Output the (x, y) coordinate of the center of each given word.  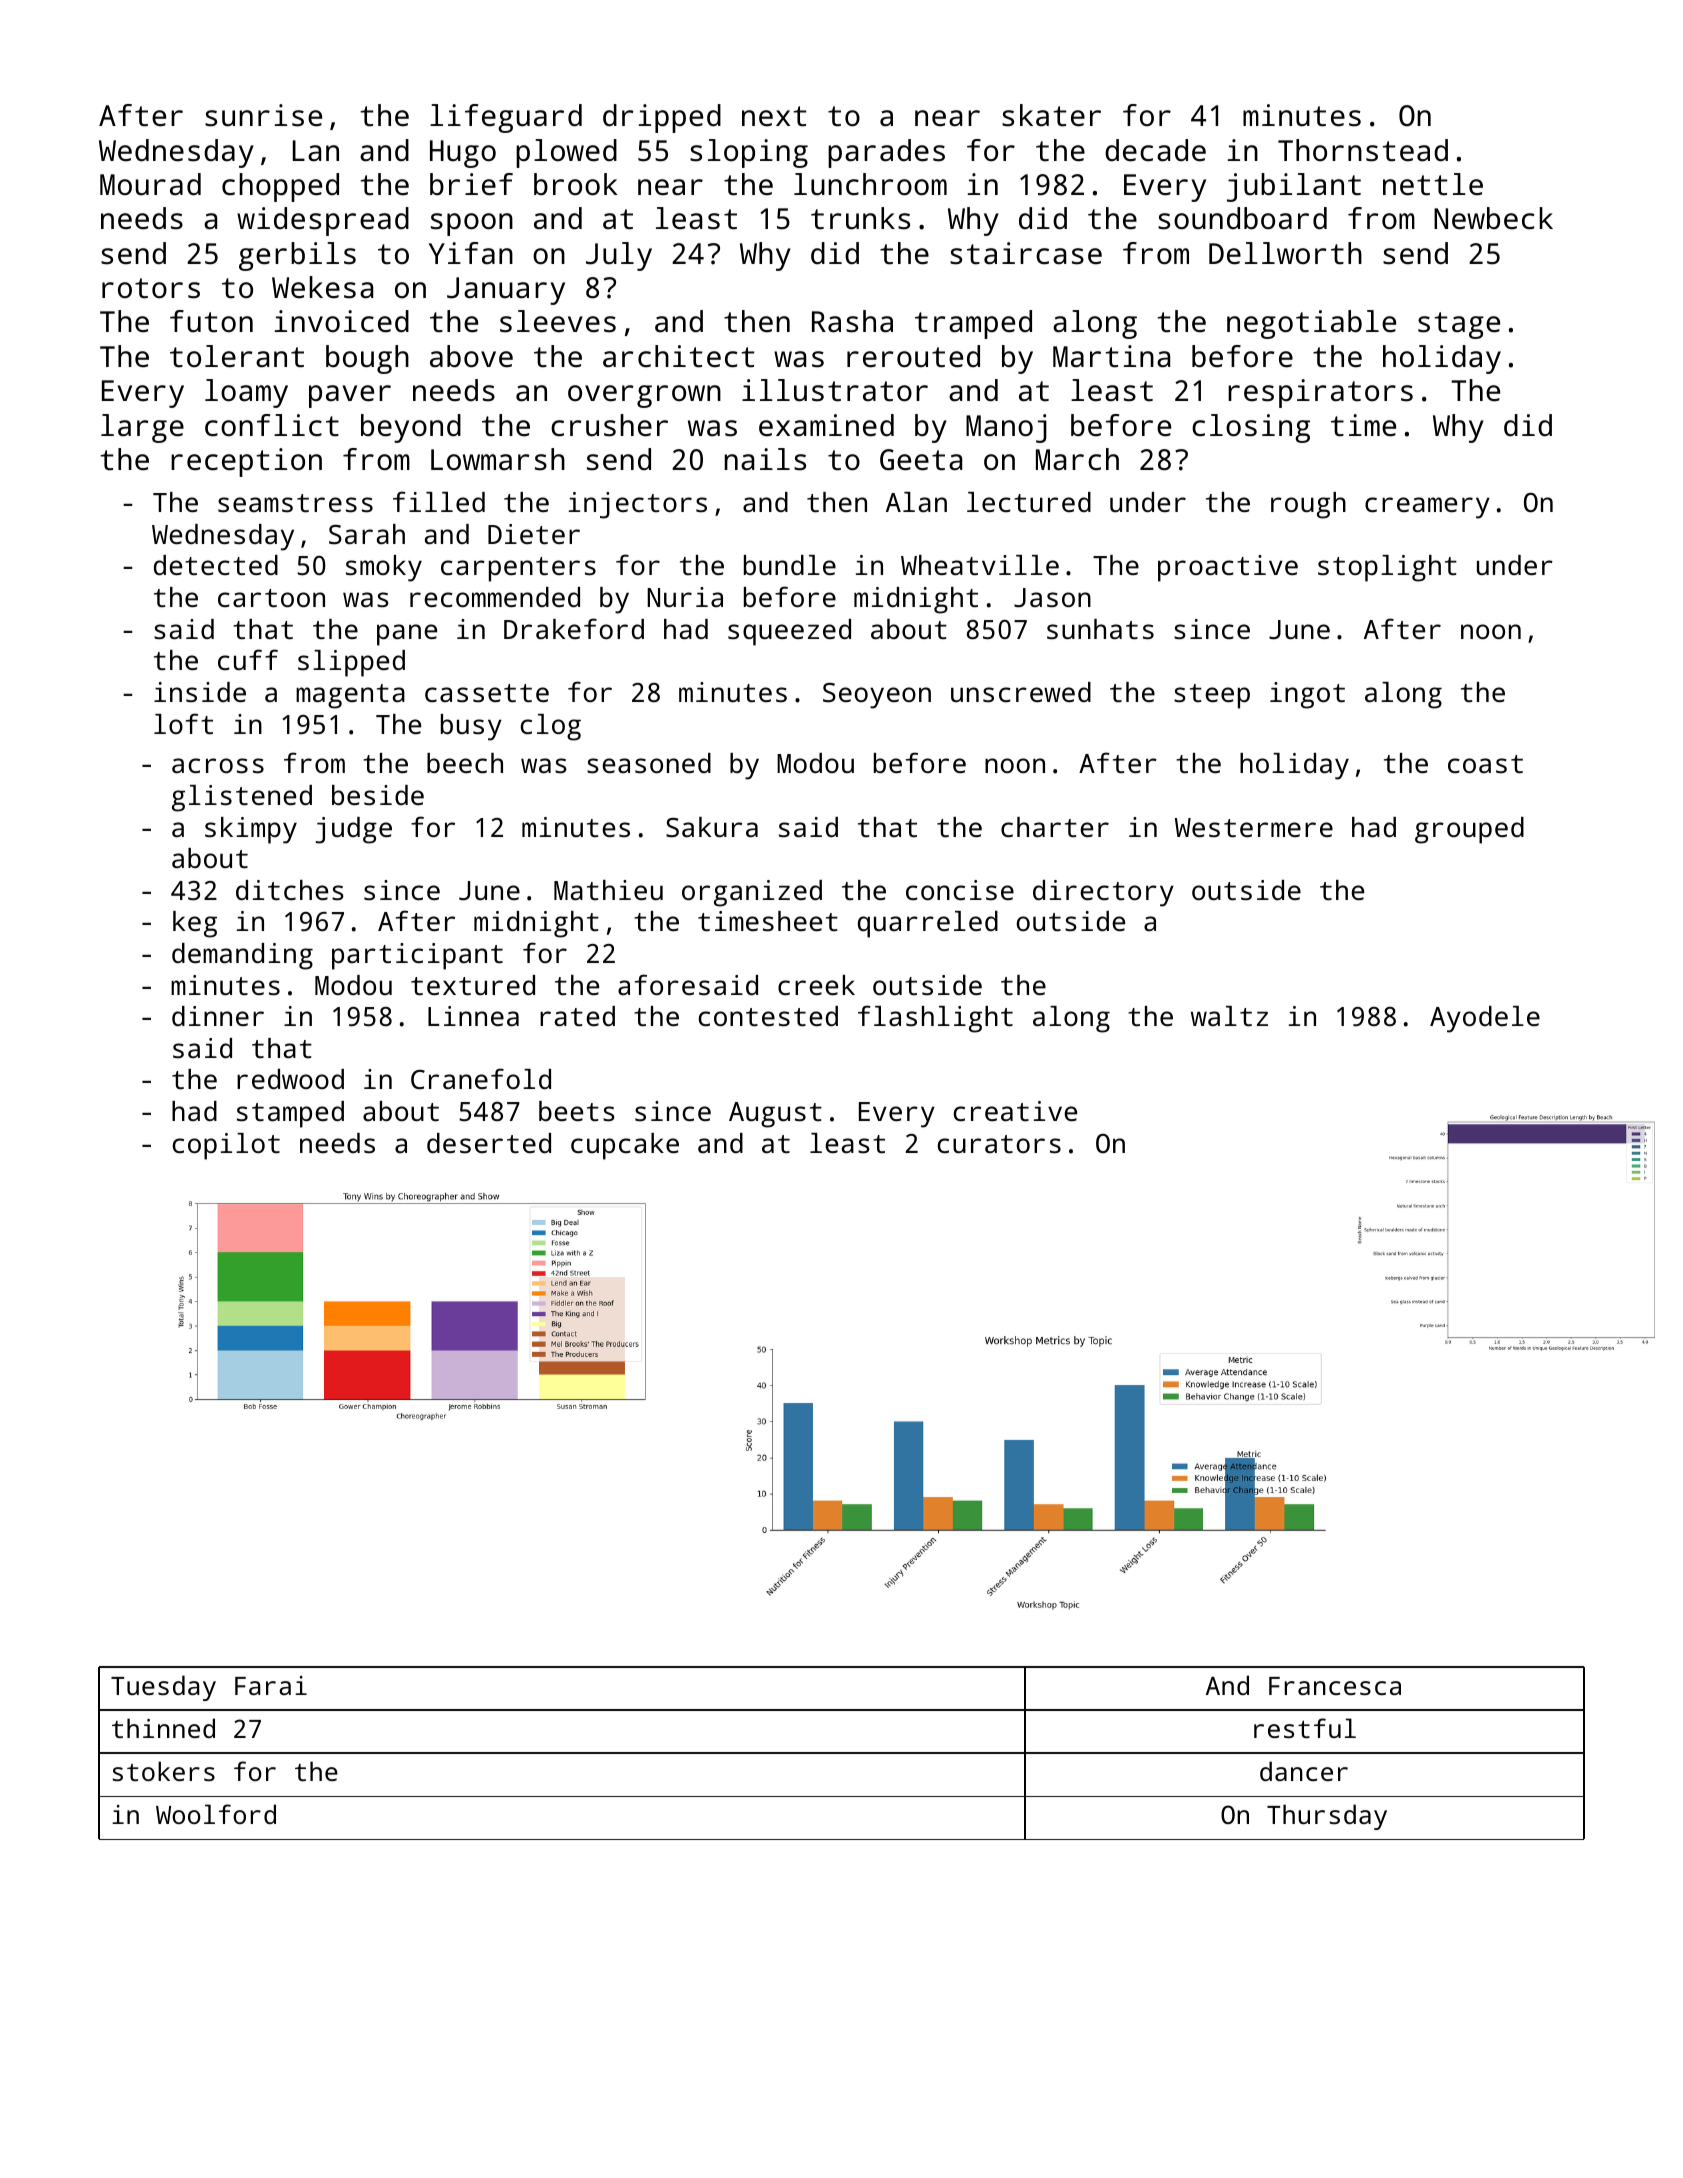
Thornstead (1363, 150)
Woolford (216, 1814)
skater (1051, 115)
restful (1305, 1728)
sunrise (263, 115)
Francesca (1335, 1686)
